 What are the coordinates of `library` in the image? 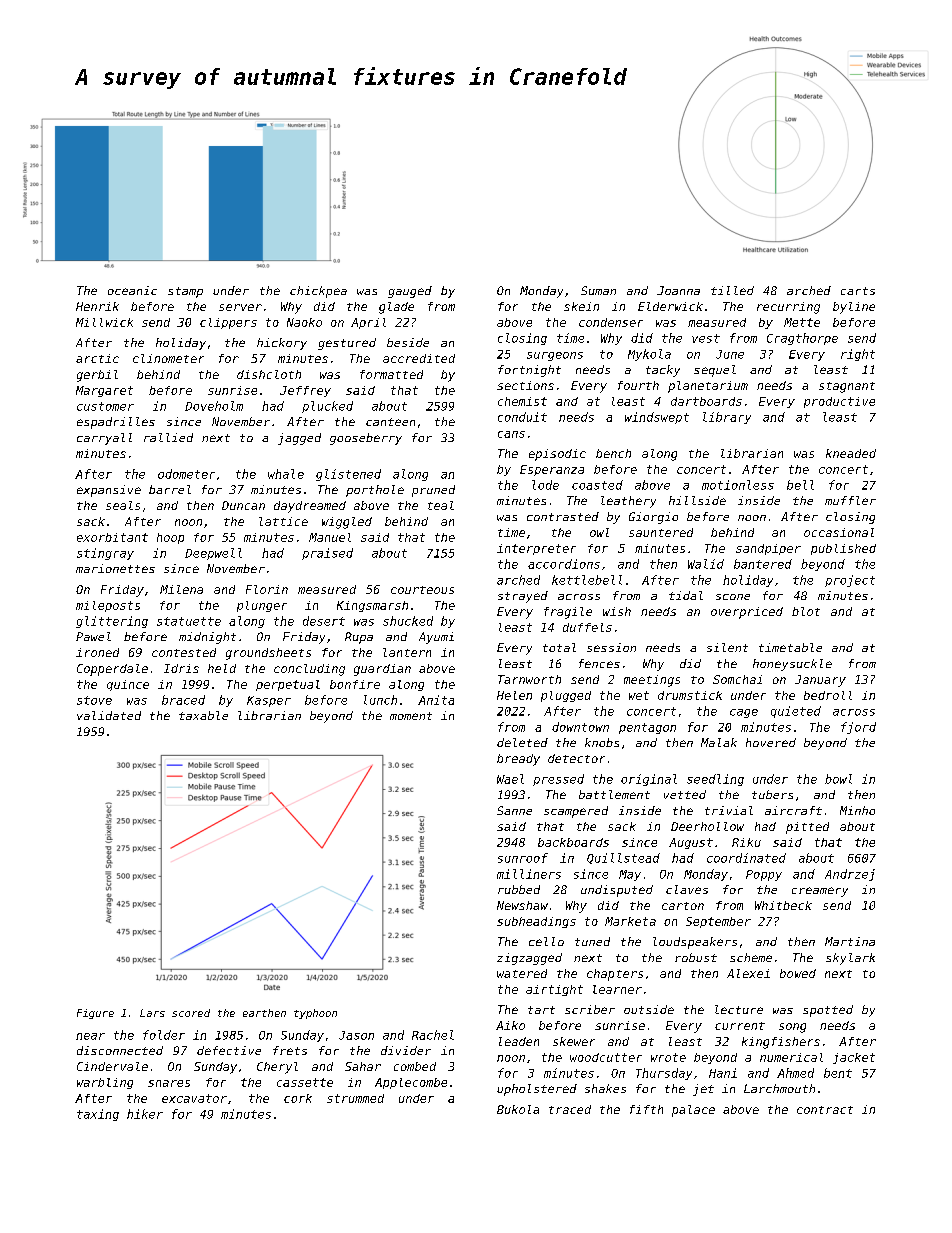 It's located at (727, 418).
